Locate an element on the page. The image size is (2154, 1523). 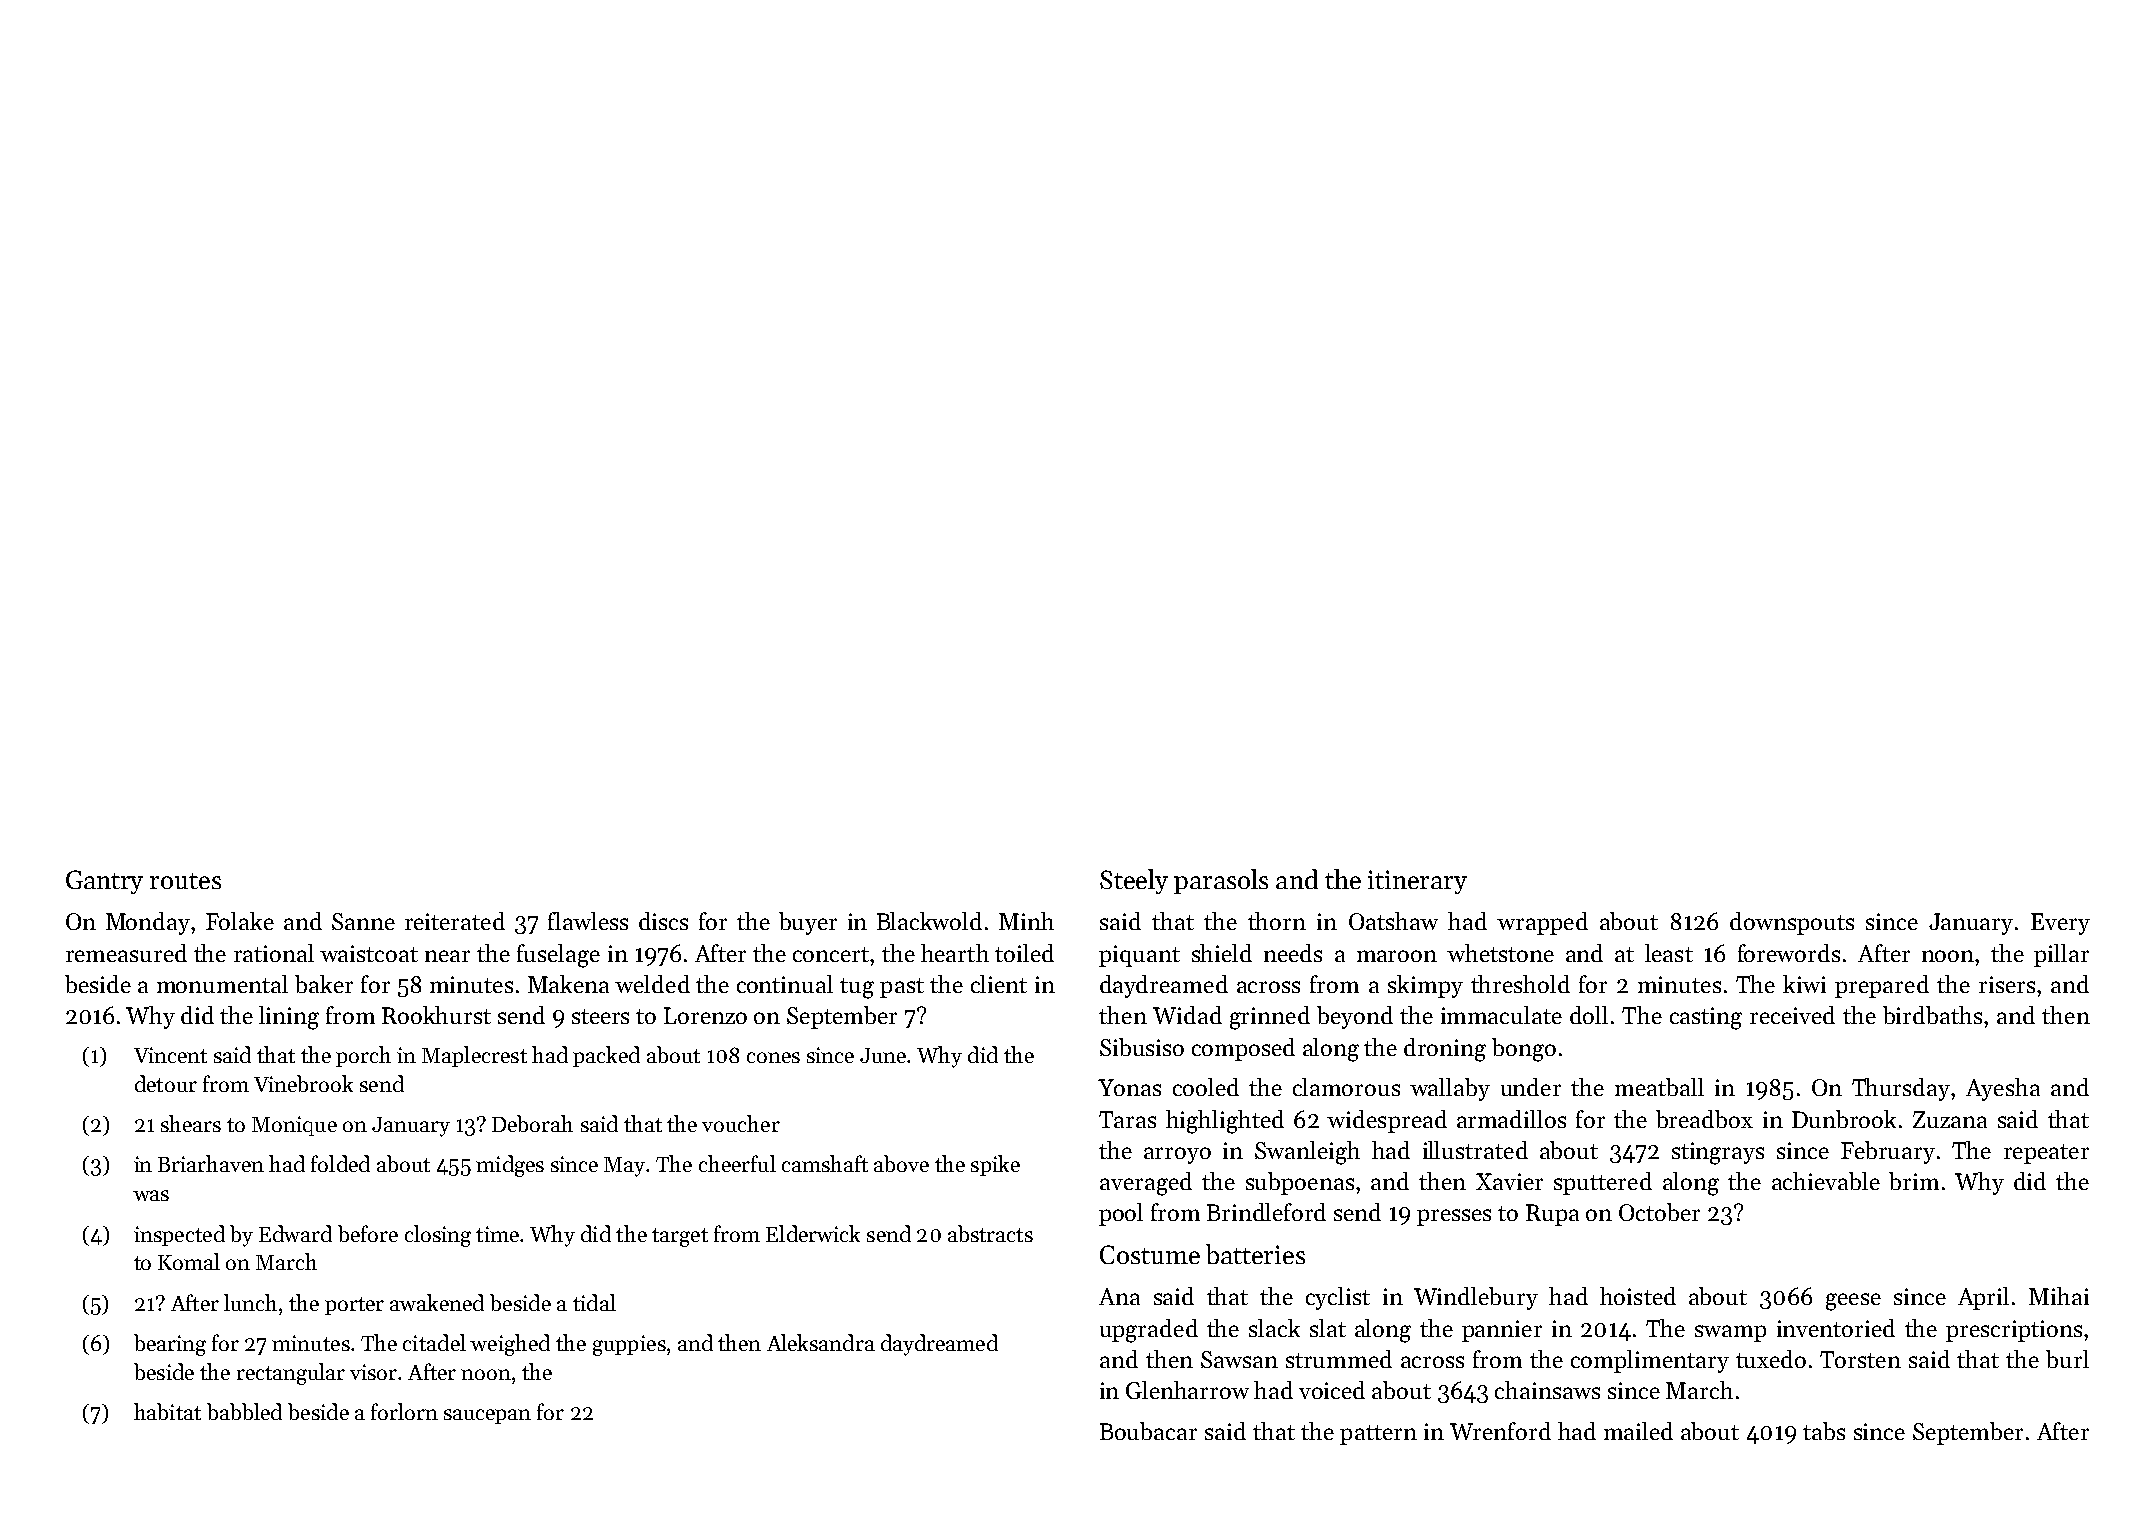
was is located at coordinates (151, 1195).
